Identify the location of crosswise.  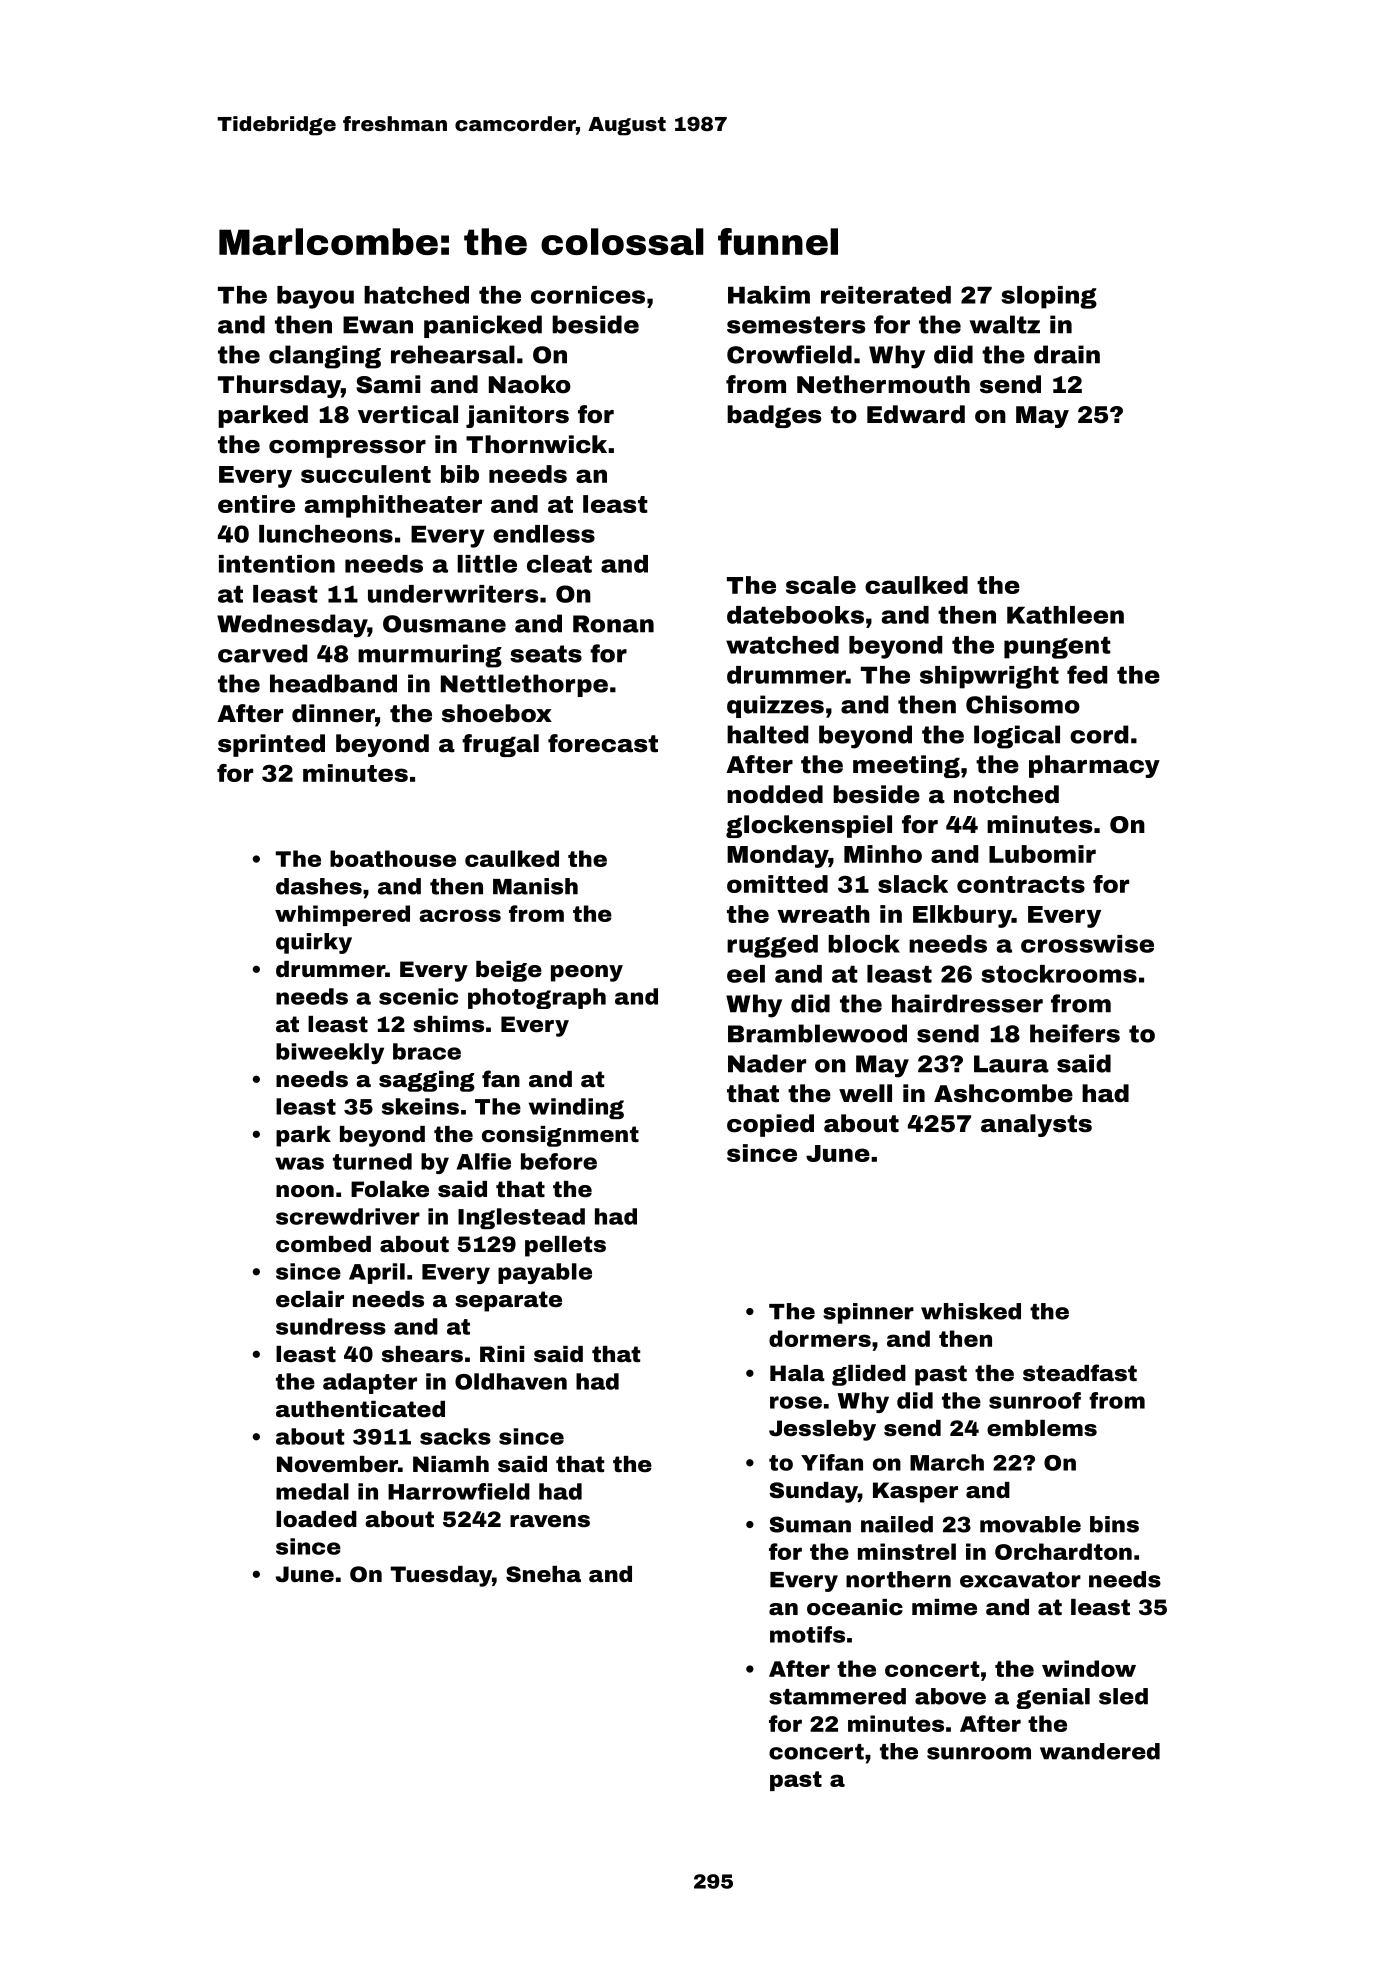
(1087, 944).
